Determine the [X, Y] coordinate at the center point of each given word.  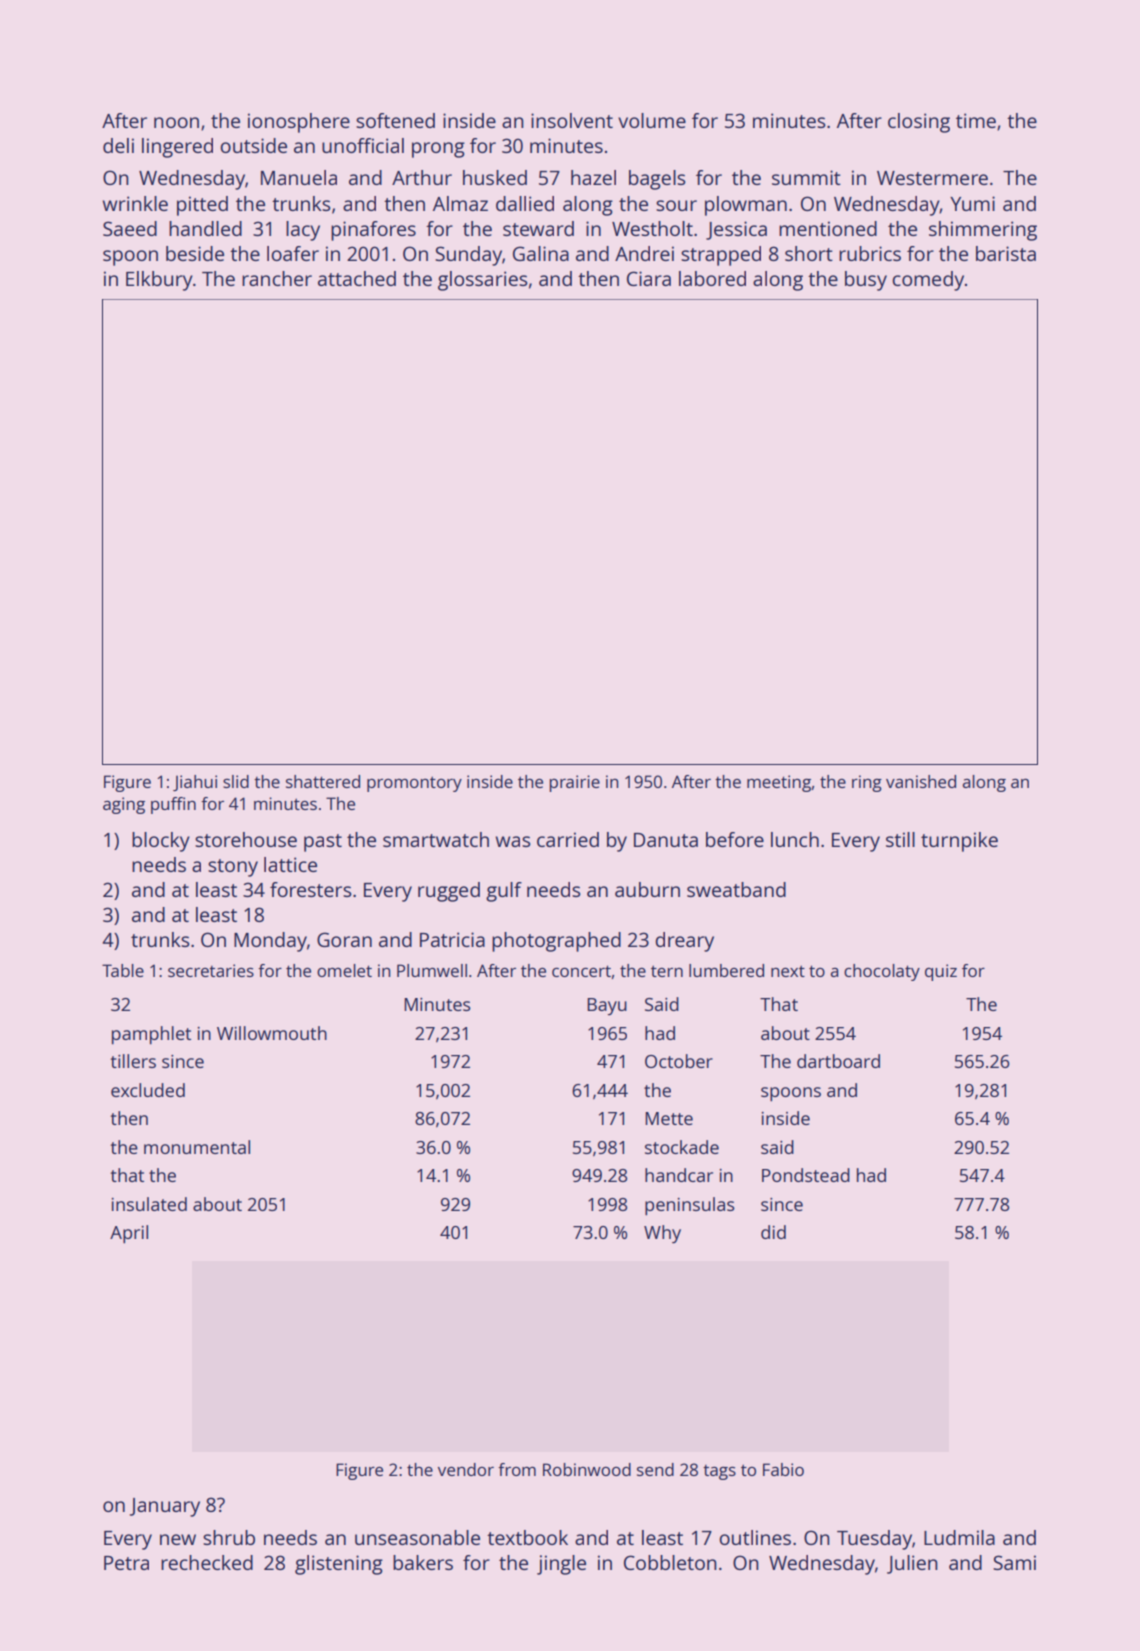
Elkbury [159, 281]
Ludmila [959, 1537]
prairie [575, 783]
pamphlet [151, 1035]
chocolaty [882, 972]
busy [866, 281]
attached [357, 278]
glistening [339, 1565]
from [517, 1469]
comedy [928, 281]
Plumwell [432, 970]
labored [712, 278]
